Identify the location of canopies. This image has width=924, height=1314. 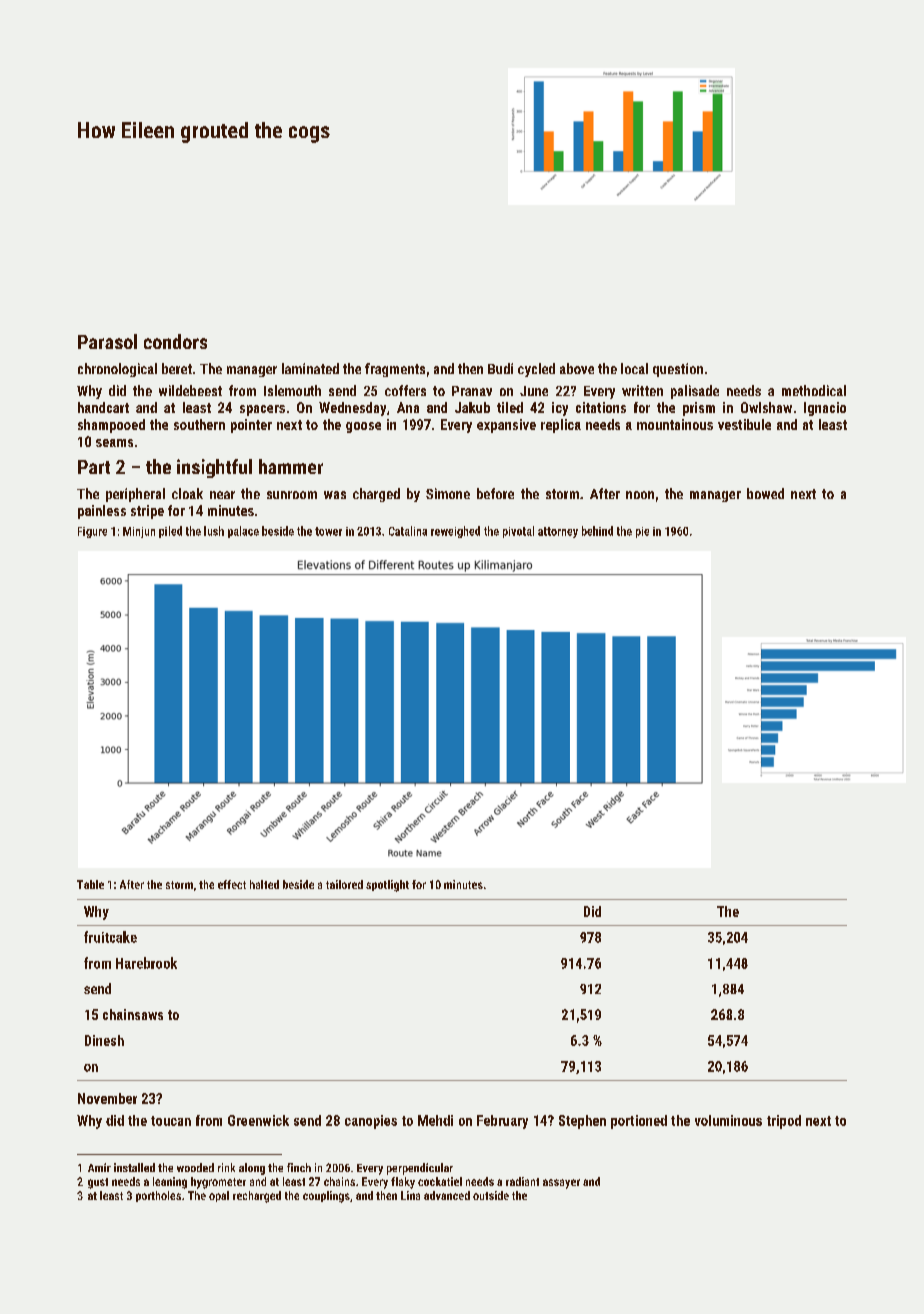
(371, 1122).
